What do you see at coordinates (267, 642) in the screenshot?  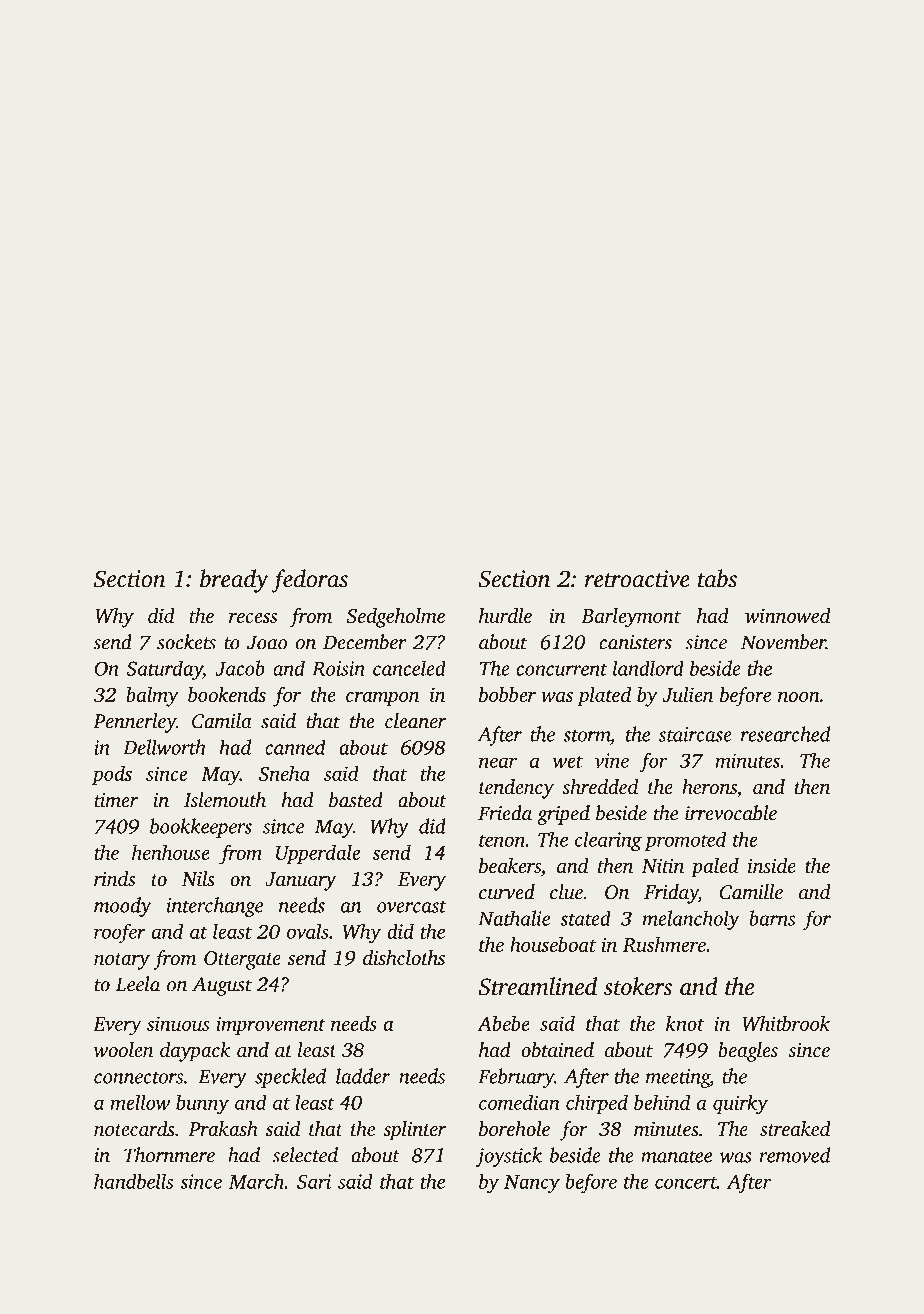 I see `Joao` at bounding box center [267, 642].
